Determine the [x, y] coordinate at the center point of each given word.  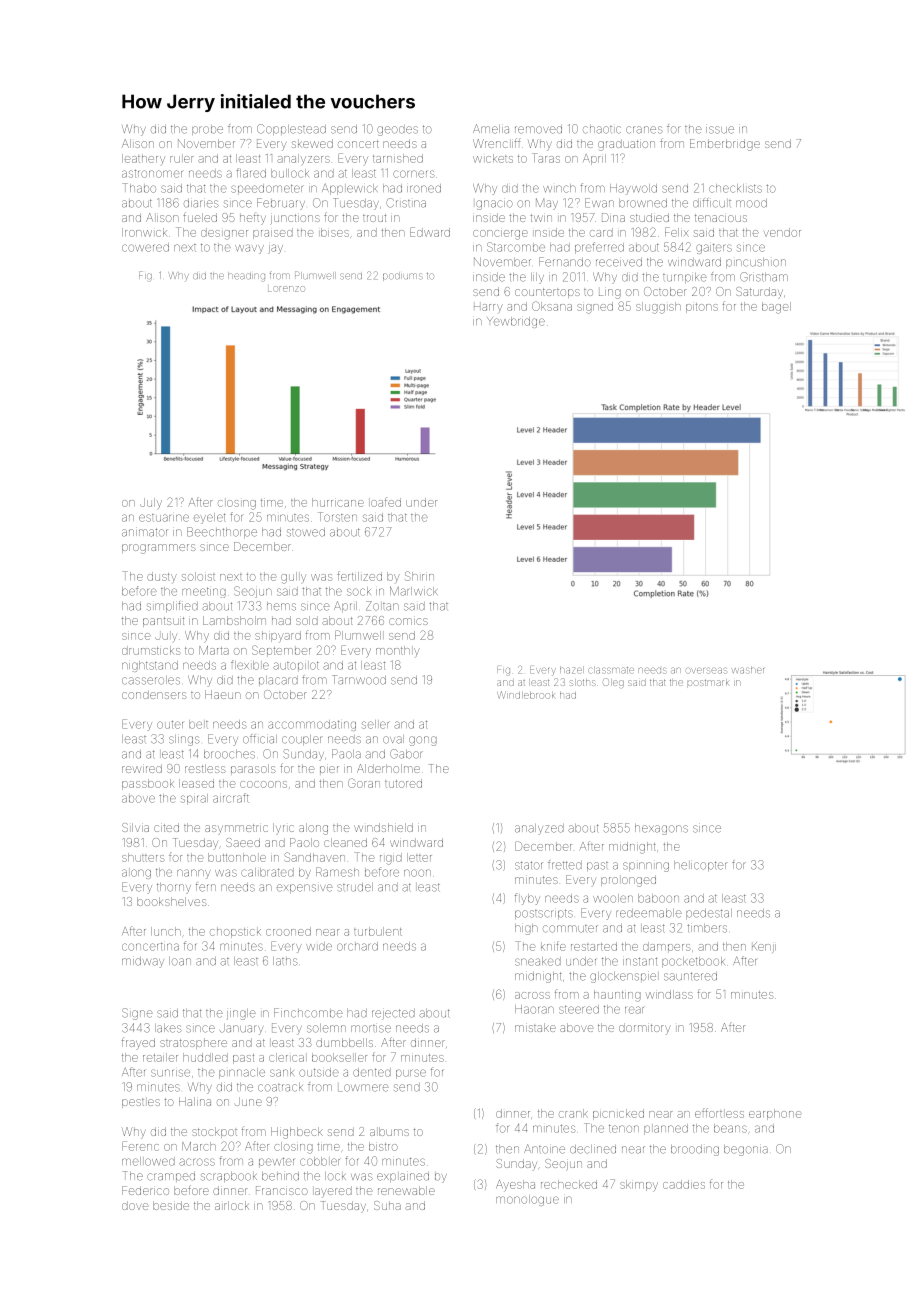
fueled [200, 217]
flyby [527, 899]
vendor [782, 232]
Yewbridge [516, 322]
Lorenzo [286, 289]
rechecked [569, 1184]
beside [171, 1205]
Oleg [613, 683]
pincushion [756, 263]
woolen [613, 898]
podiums [402, 277]
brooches [229, 754]
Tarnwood [359, 680]
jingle [241, 1014]
